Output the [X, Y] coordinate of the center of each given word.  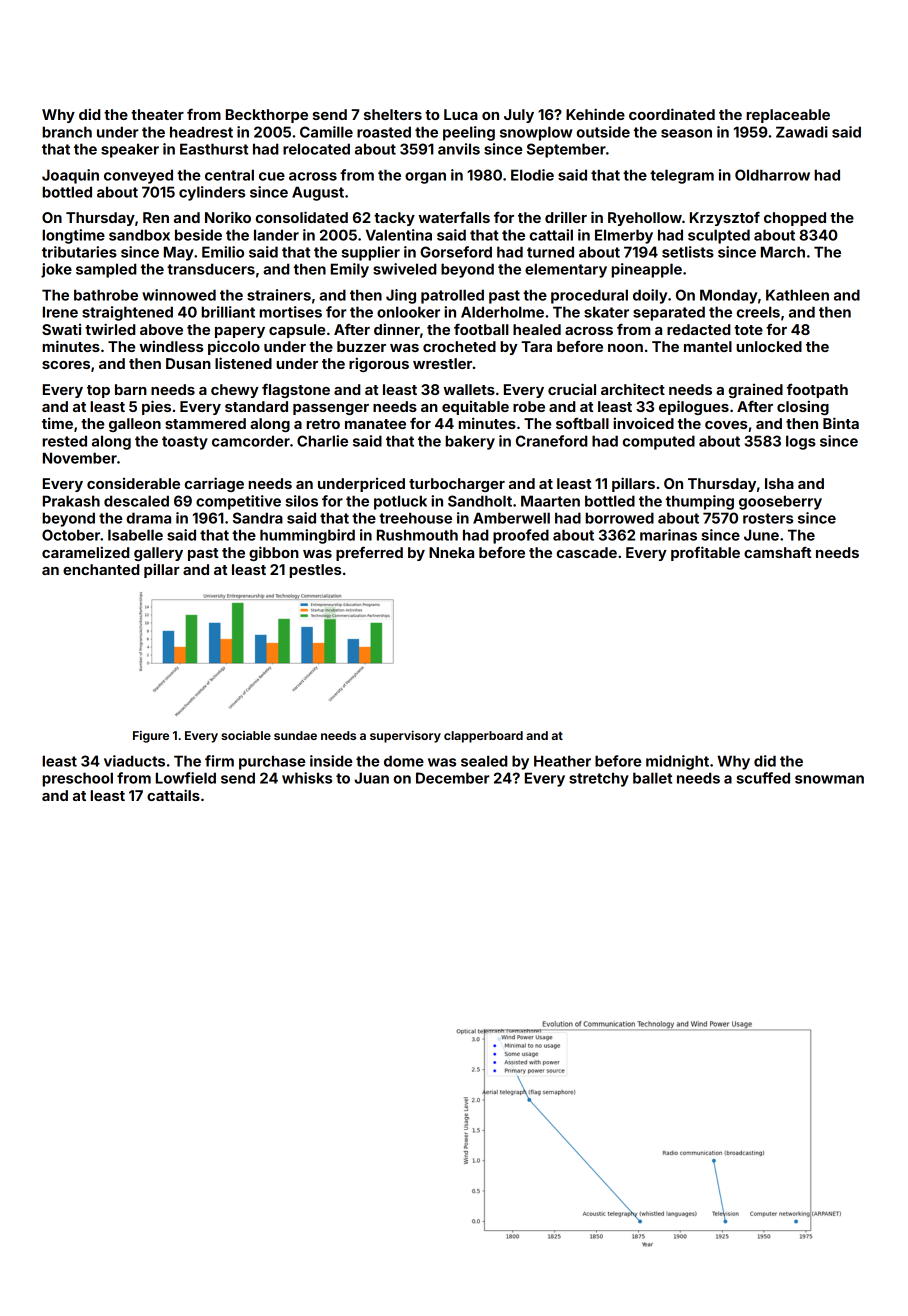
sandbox [139, 235]
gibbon [274, 553]
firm [219, 761]
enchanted [101, 569]
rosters [768, 518]
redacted [698, 329]
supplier [370, 253]
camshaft [777, 552]
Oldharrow [772, 175]
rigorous [379, 364]
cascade [587, 552]
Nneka [451, 552]
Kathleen [797, 295]
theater [157, 114]
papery [240, 332]
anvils [459, 149]
